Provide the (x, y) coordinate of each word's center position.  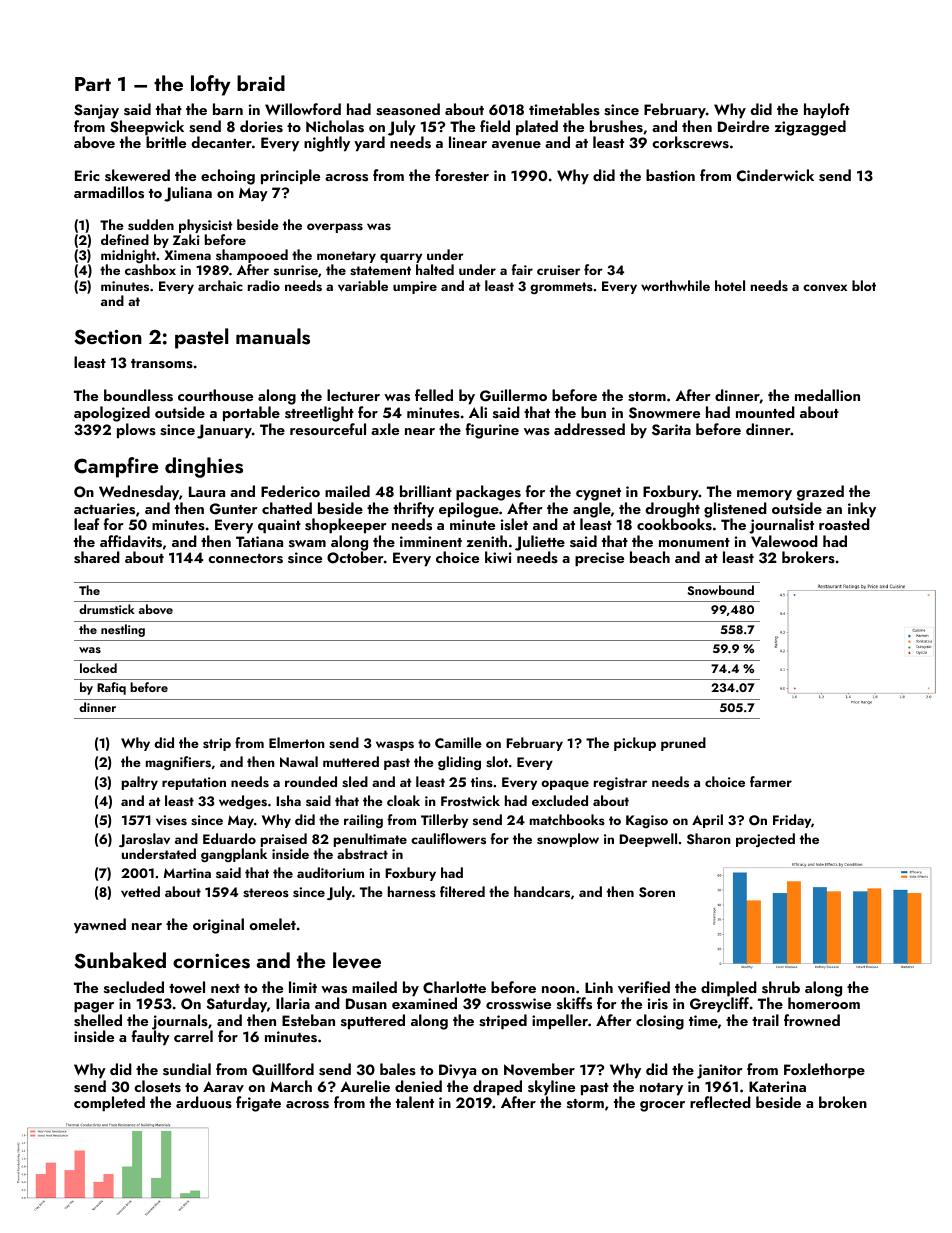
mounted (765, 412)
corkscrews (690, 142)
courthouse (215, 395)
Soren (657, 892)
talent (415, 1102)
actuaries (104, 509)
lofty (211, 85)
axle (385, 429)
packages (488, 493)
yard (369, 144)
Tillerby (444, 821)
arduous (204, 1102)
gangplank (234, 855)
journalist (781, 526)
